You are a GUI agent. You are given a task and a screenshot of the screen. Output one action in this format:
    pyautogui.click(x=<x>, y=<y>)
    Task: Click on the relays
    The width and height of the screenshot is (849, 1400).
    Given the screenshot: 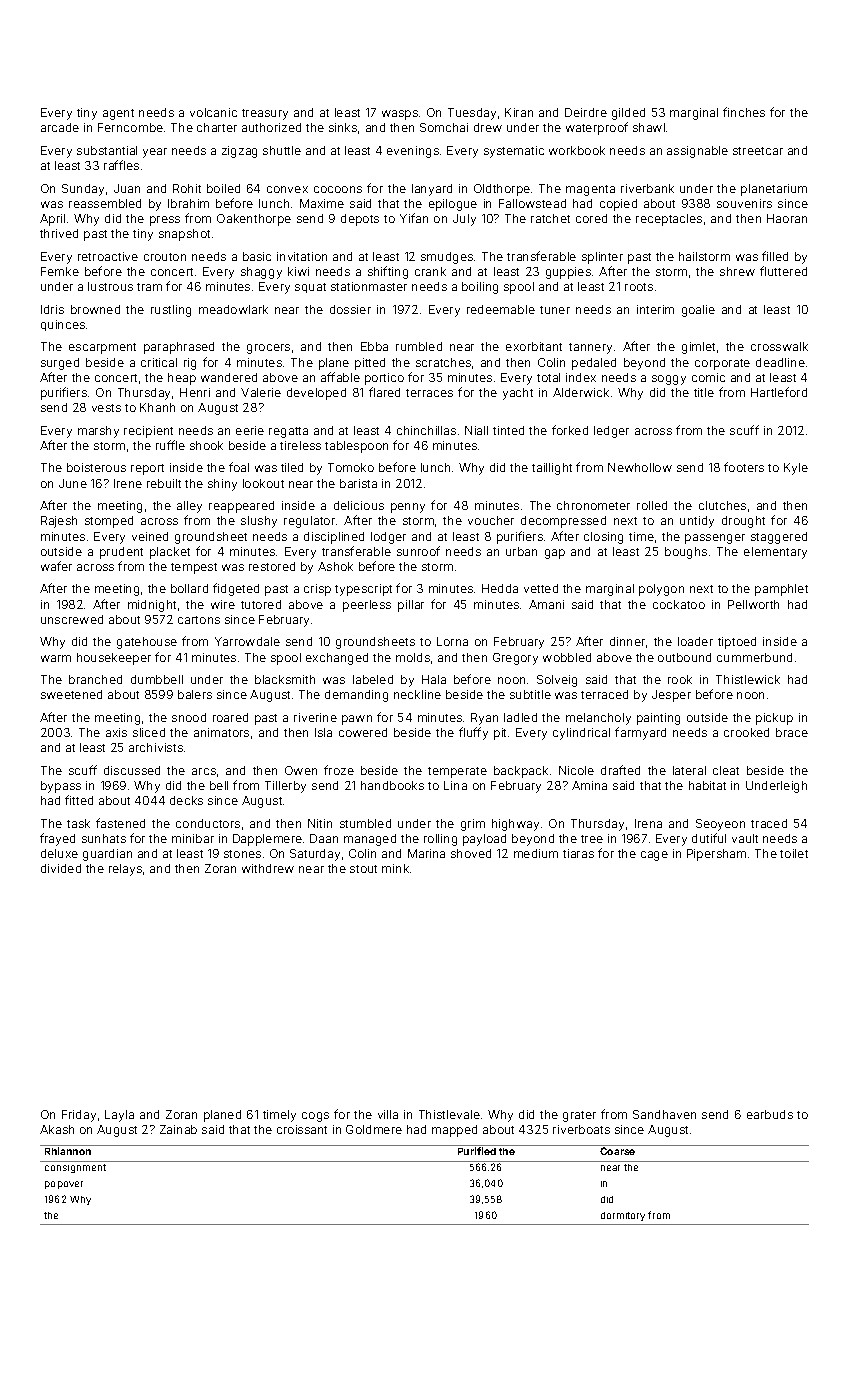 What is the action you would take?
    pyautogui.click(x=125, y=870)
